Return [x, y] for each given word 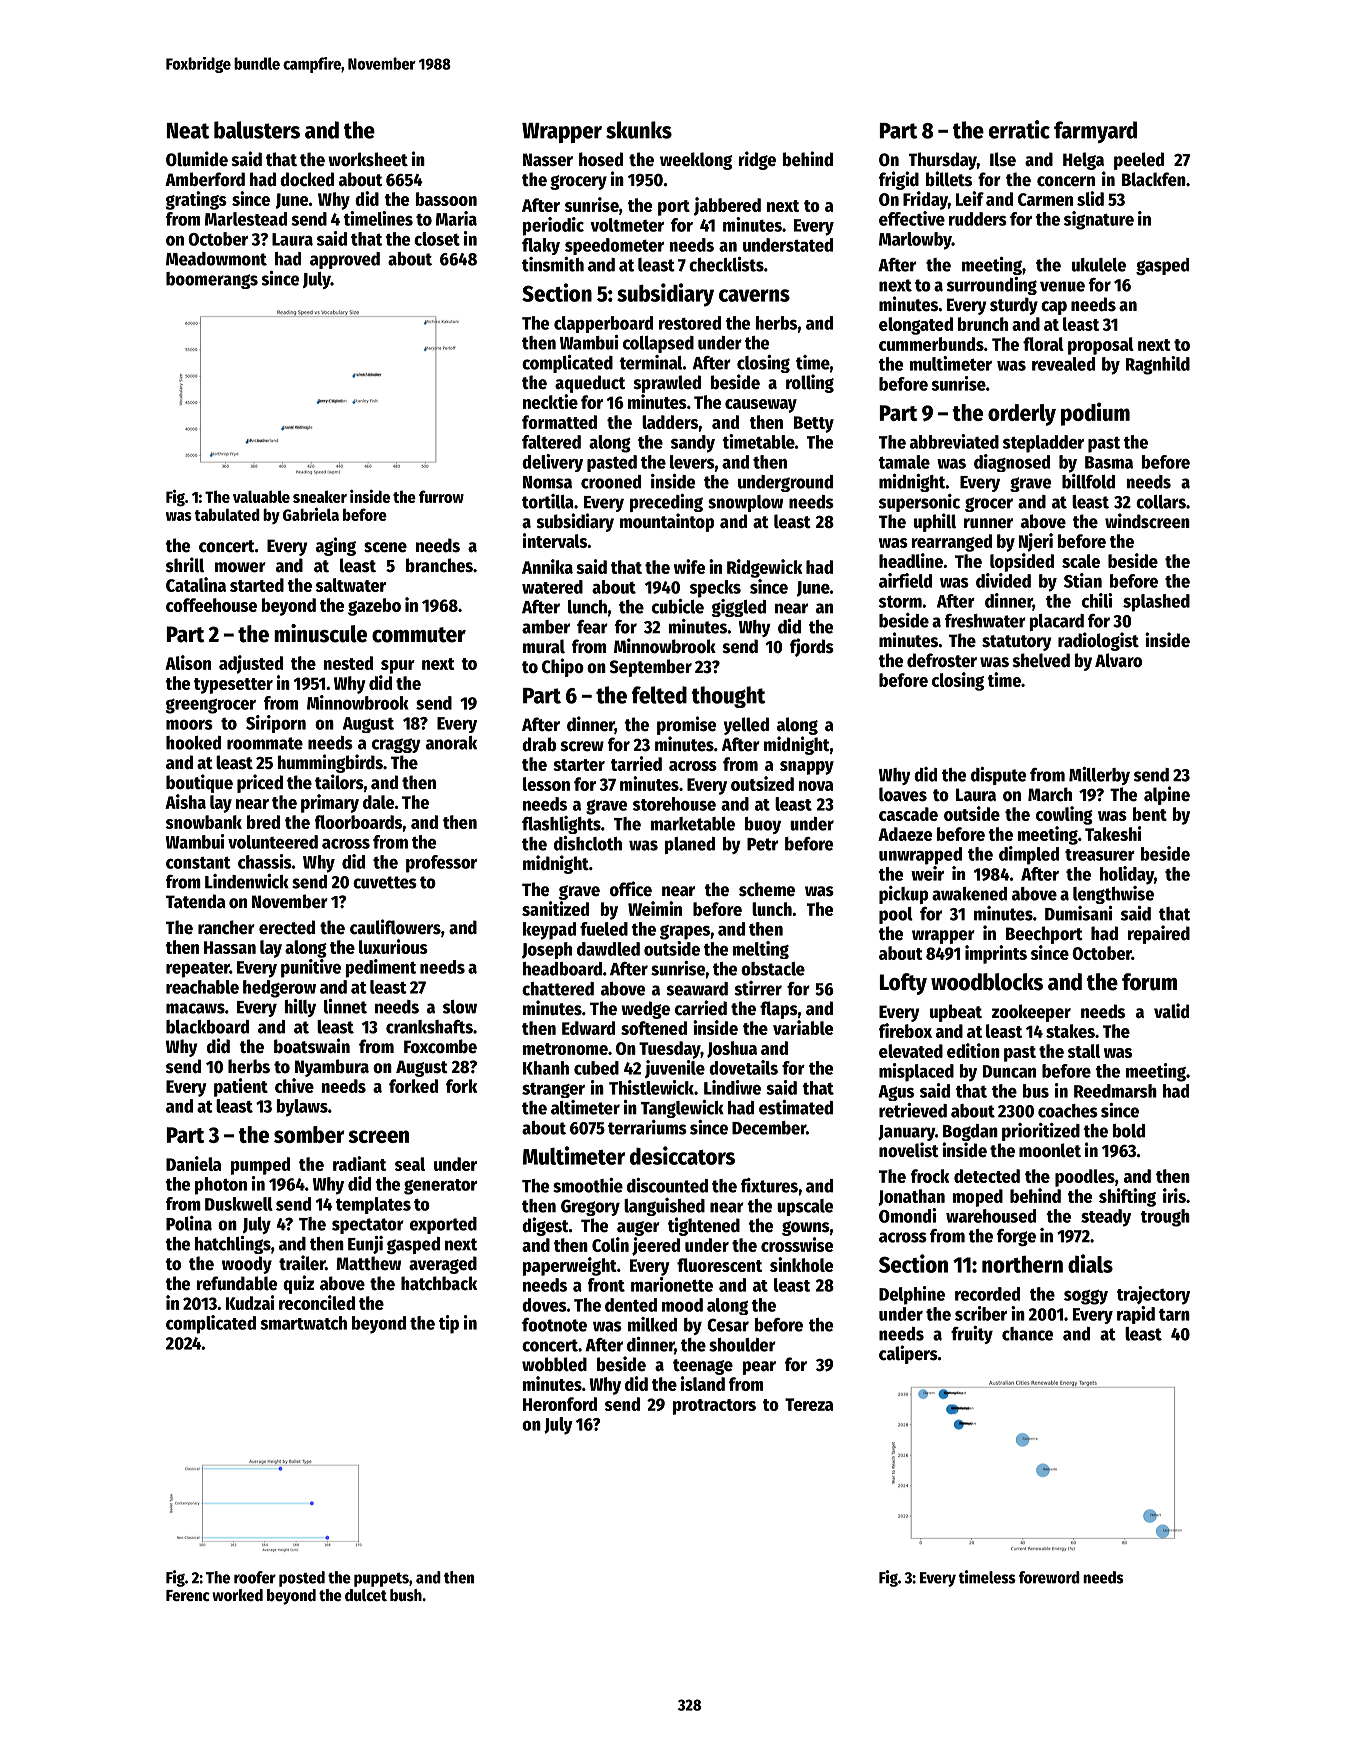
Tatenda [195, 901]
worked [237, 1595]
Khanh [546, 1068]
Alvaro [1118, 660]
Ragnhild [1158, 365]
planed [690, 845]
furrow [441, 496]
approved [345, 260]
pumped [260, 1166]
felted [659, 695]
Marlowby [915, 241]
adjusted [251, 664]
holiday [1127, 875]
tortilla [548, 501]
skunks [639, 130]
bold [1129, 1131]
